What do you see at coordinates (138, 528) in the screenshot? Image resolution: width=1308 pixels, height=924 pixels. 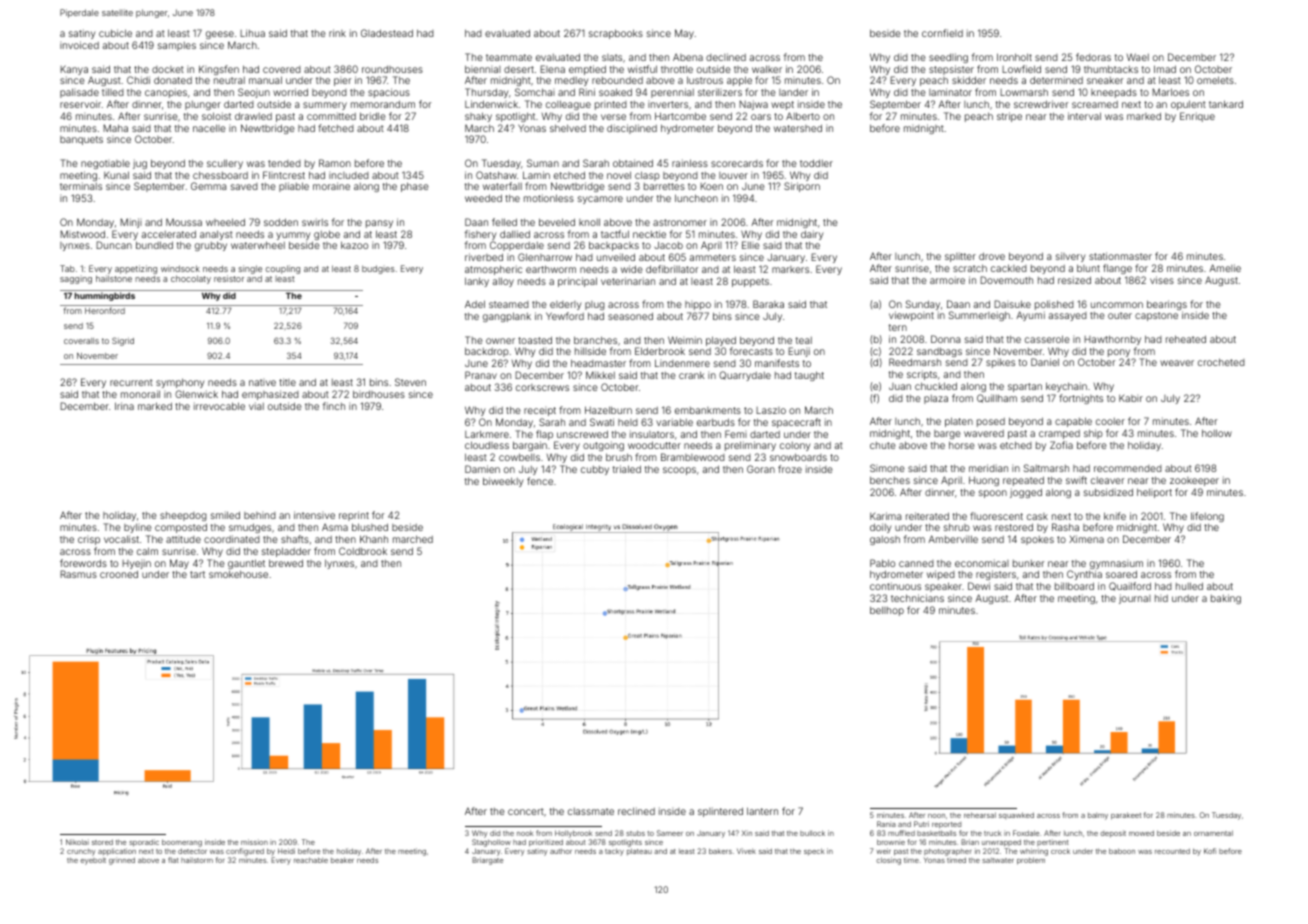 I see `byline` at bounding box center [138, 528].
